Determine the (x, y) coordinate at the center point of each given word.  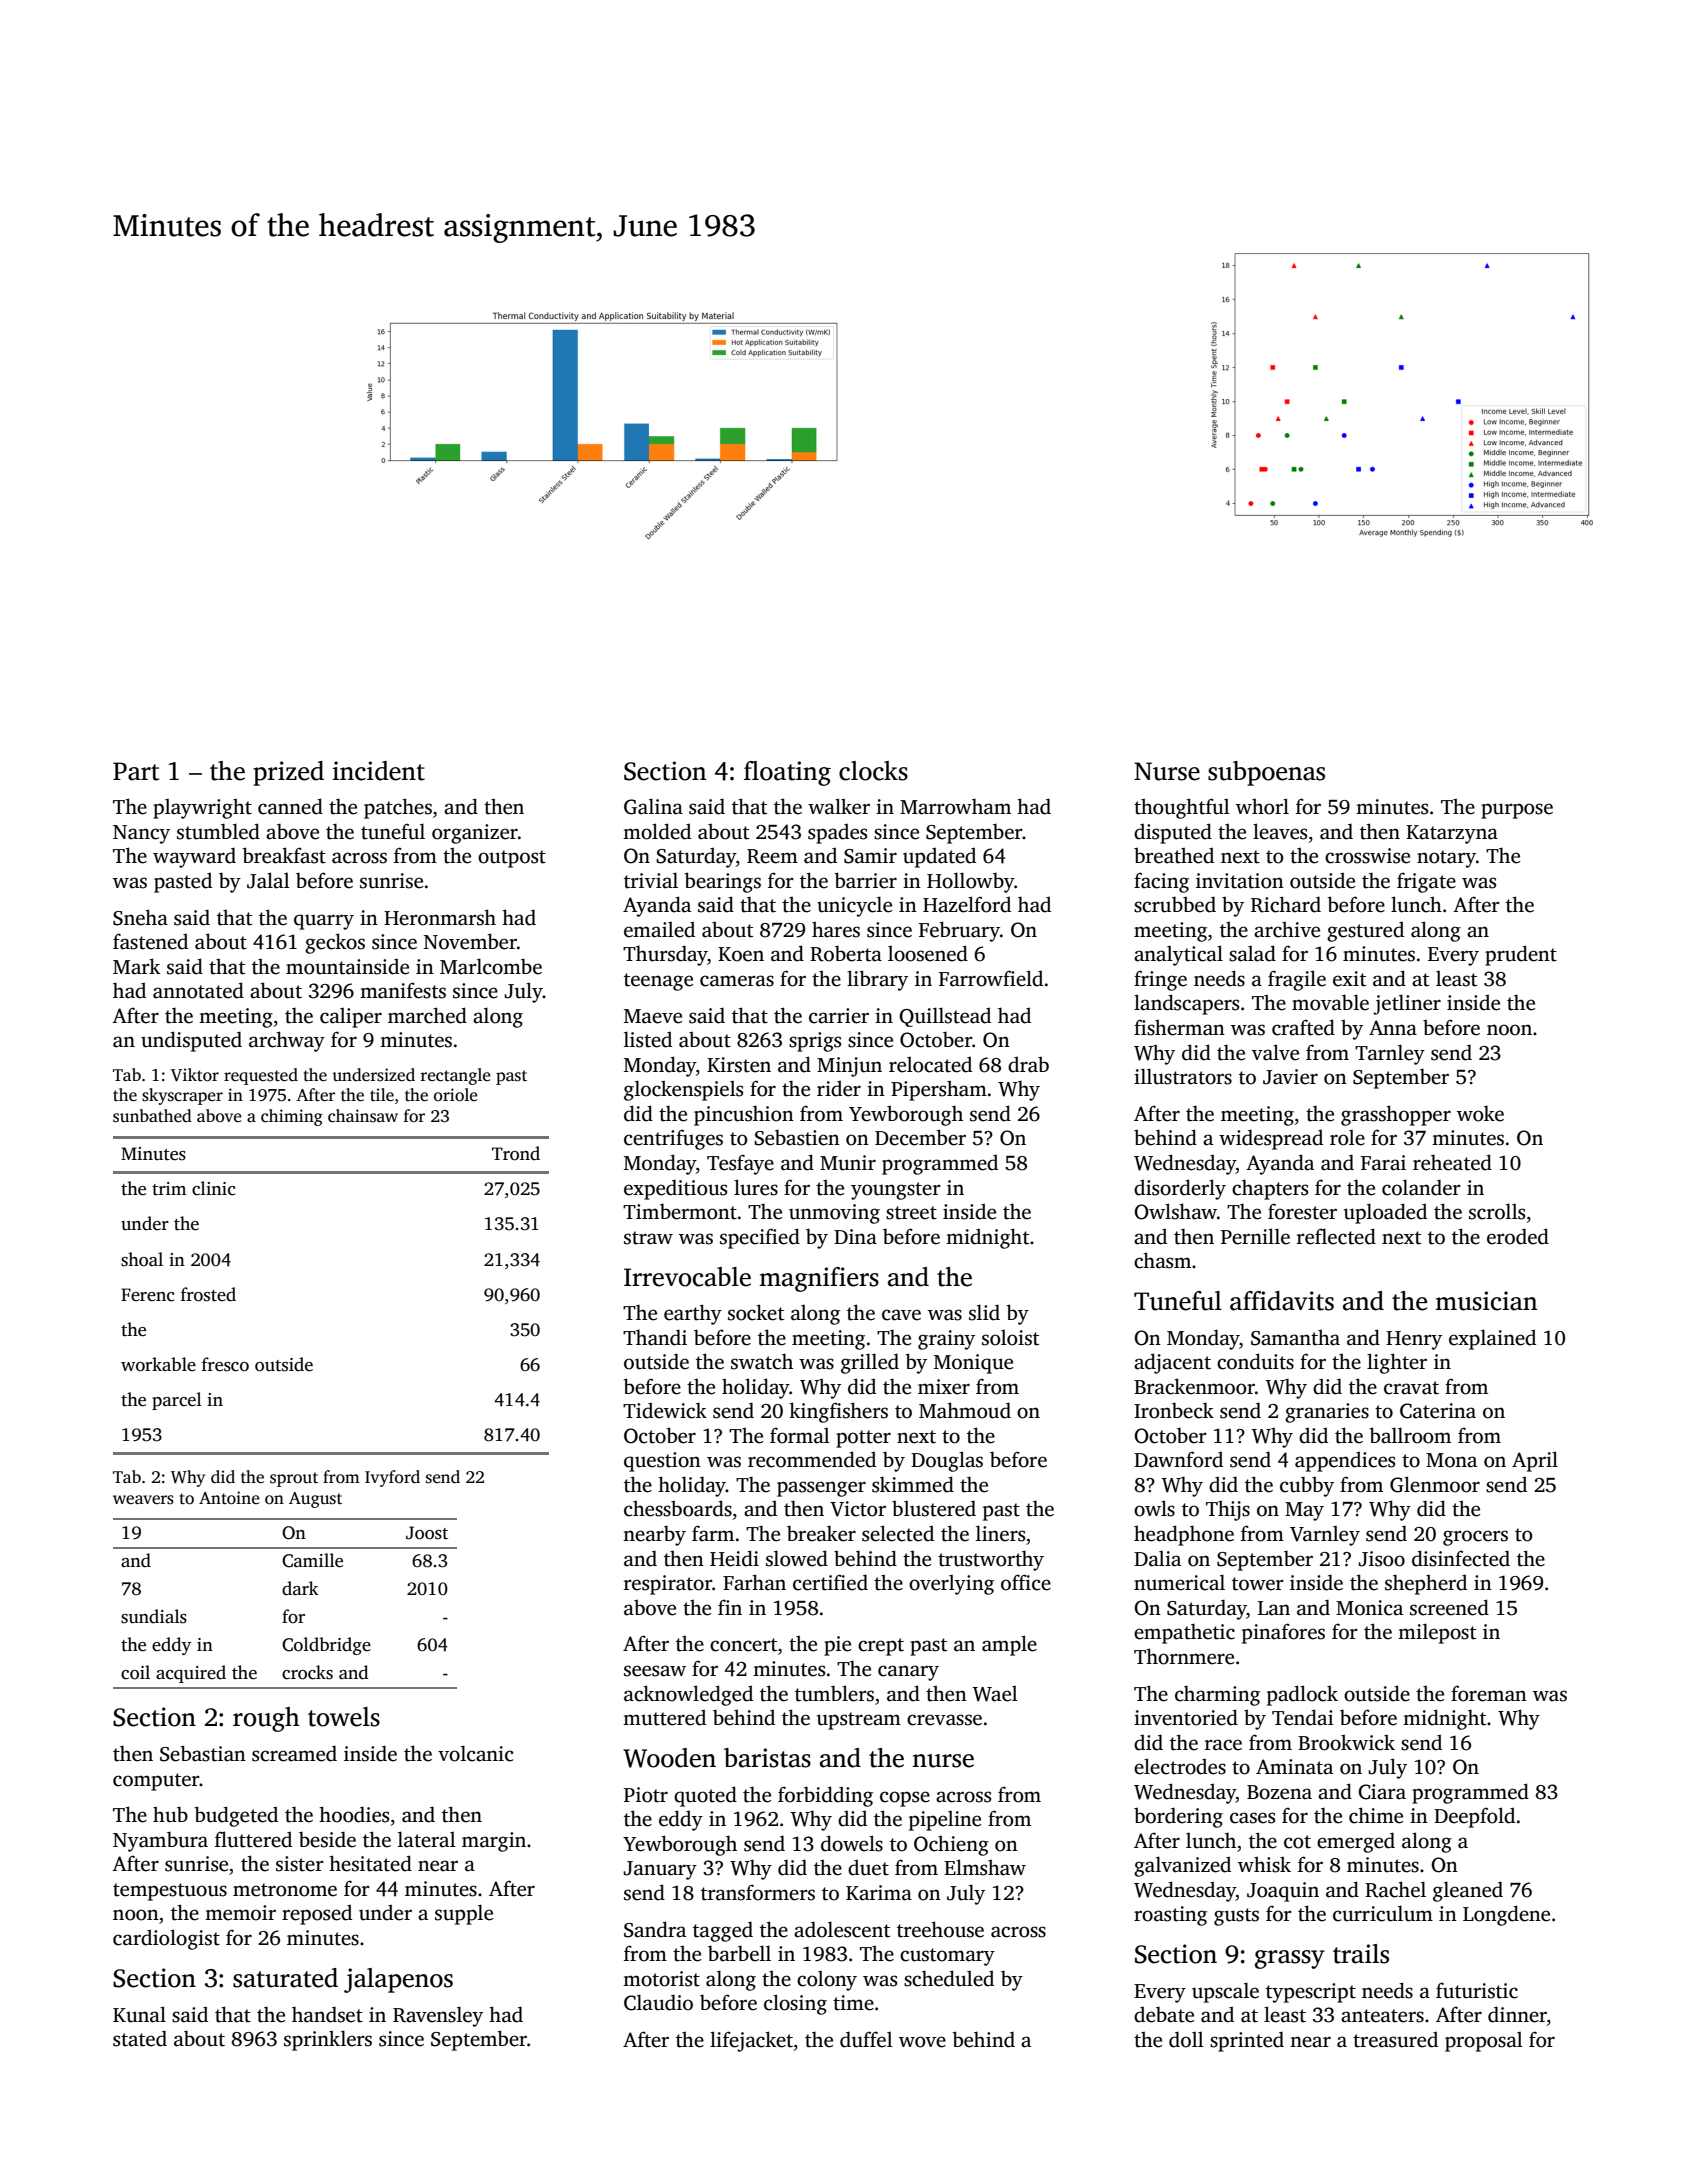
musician (1486, 1301)
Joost (427, 1533)
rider (839, 1088)
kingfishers (838, 1412)
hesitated (370, 1863)
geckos (335, 943)
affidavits (1282, 1301)
